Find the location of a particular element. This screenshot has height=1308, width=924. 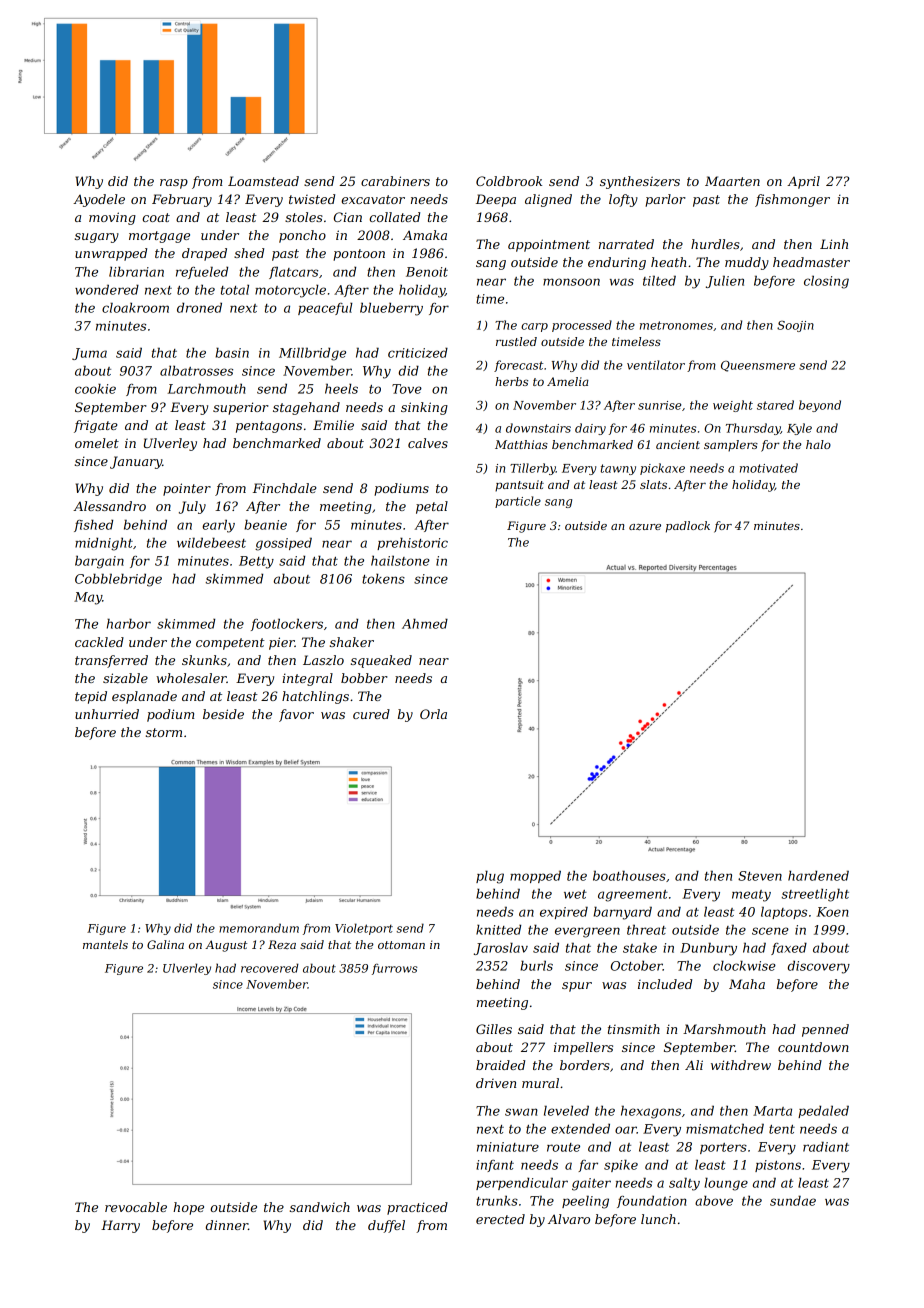

carabiners is located at coordinates (395, 181).
